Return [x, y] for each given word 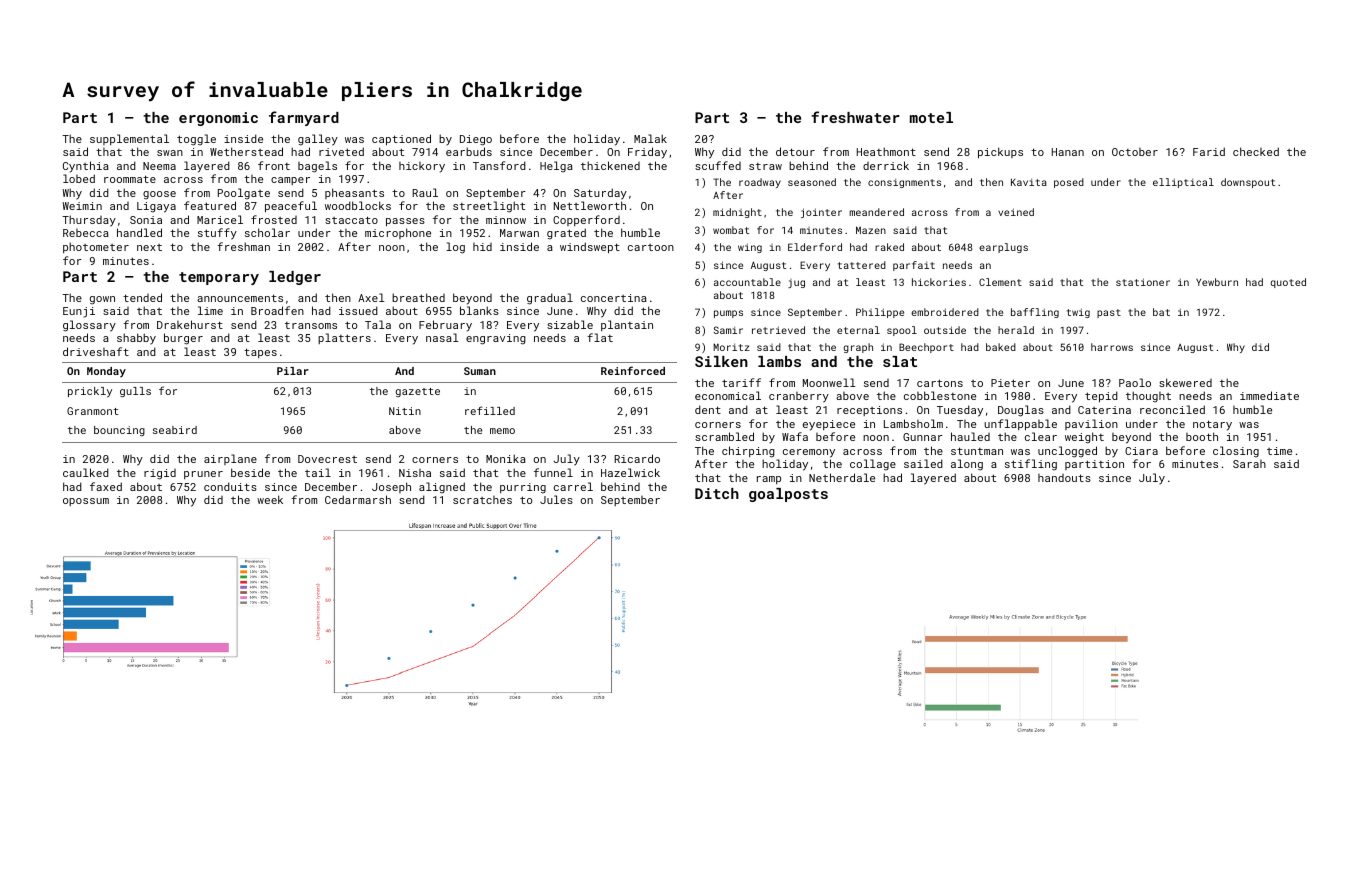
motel [931, 117]
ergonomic [218, 119]
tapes [260, 353]
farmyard [304, 118]
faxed [106, 486]
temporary [219, 278]
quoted [1288, 283]
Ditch [717, 493]
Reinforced [633, 370]
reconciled [1172, 409]
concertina [614, 298]
